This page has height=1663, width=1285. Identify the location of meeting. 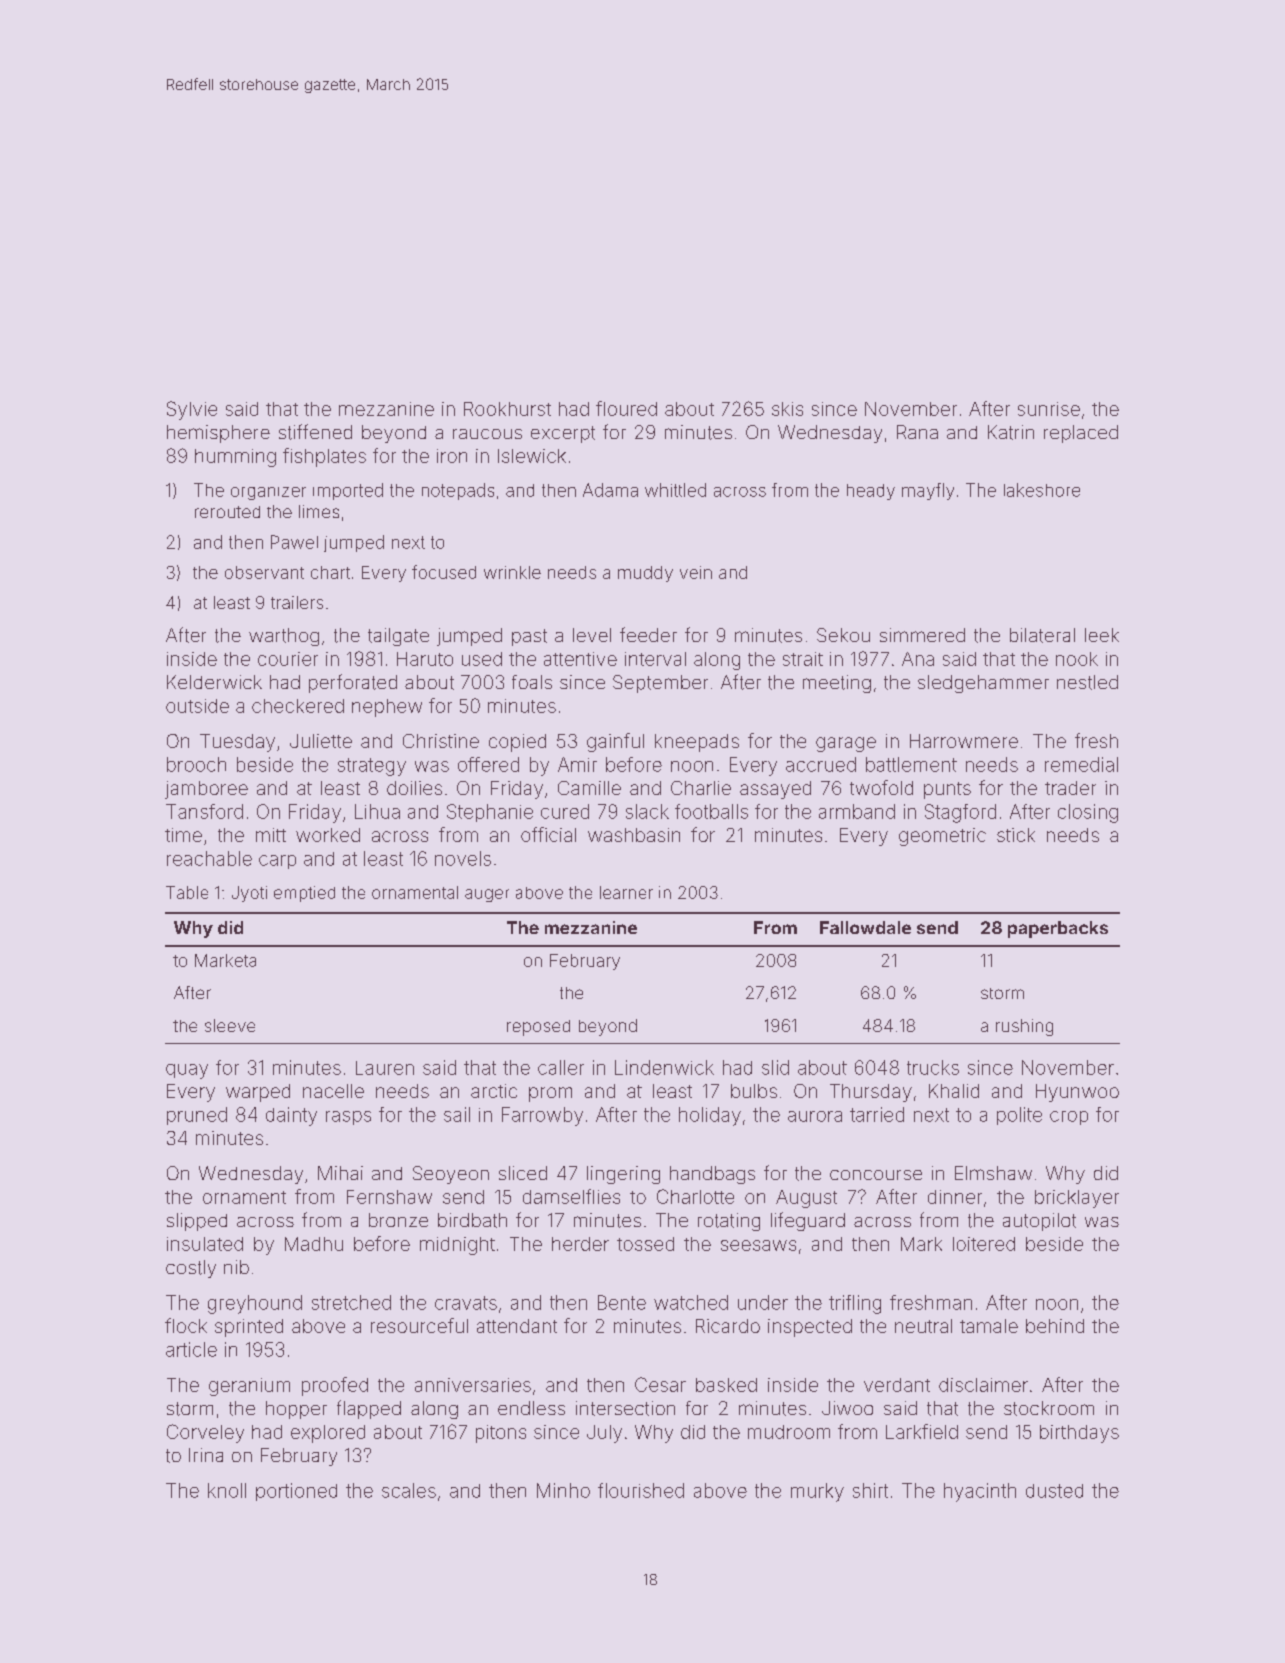
(837, 684).
